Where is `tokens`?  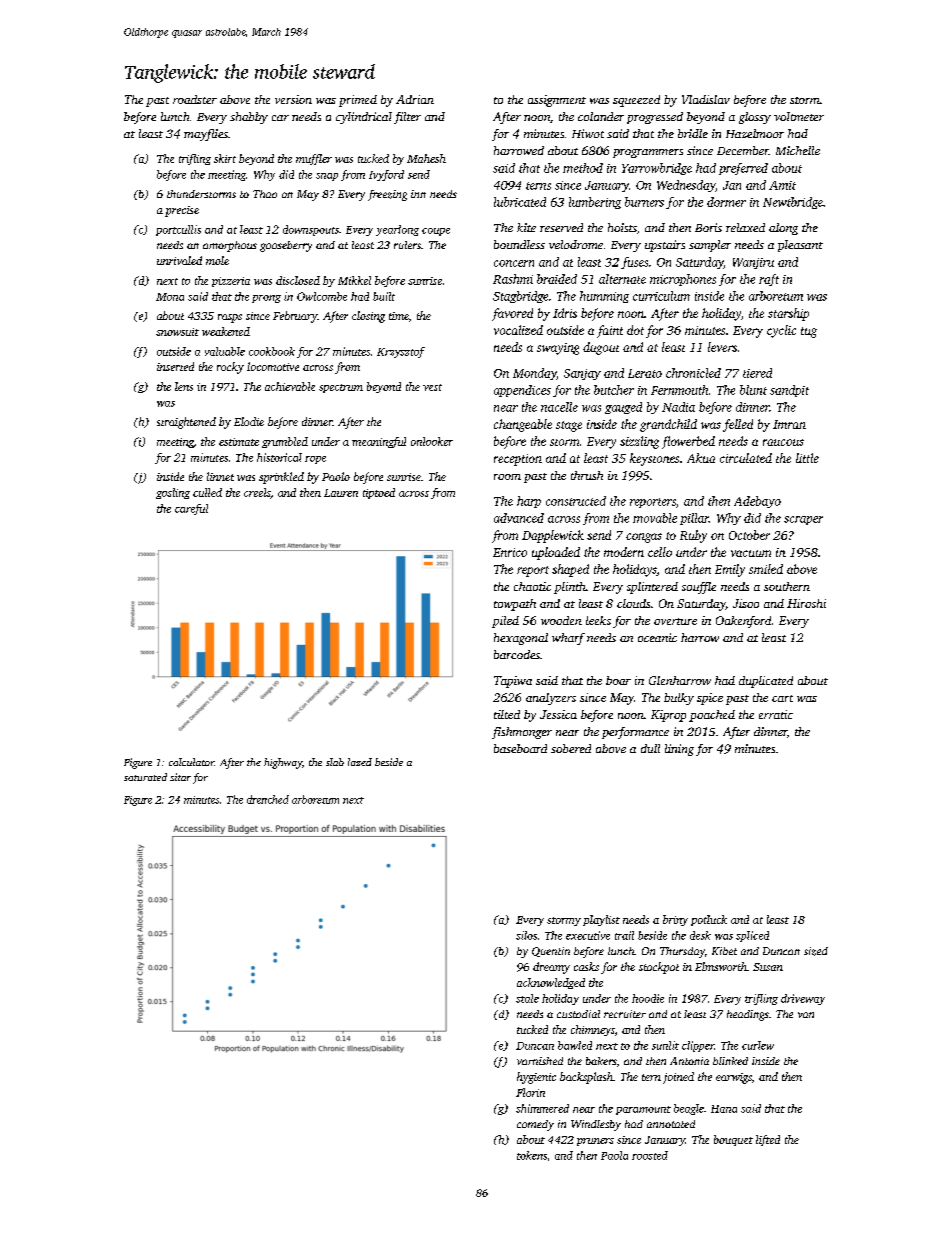
tokens is located at coordinates (532, 1155).
